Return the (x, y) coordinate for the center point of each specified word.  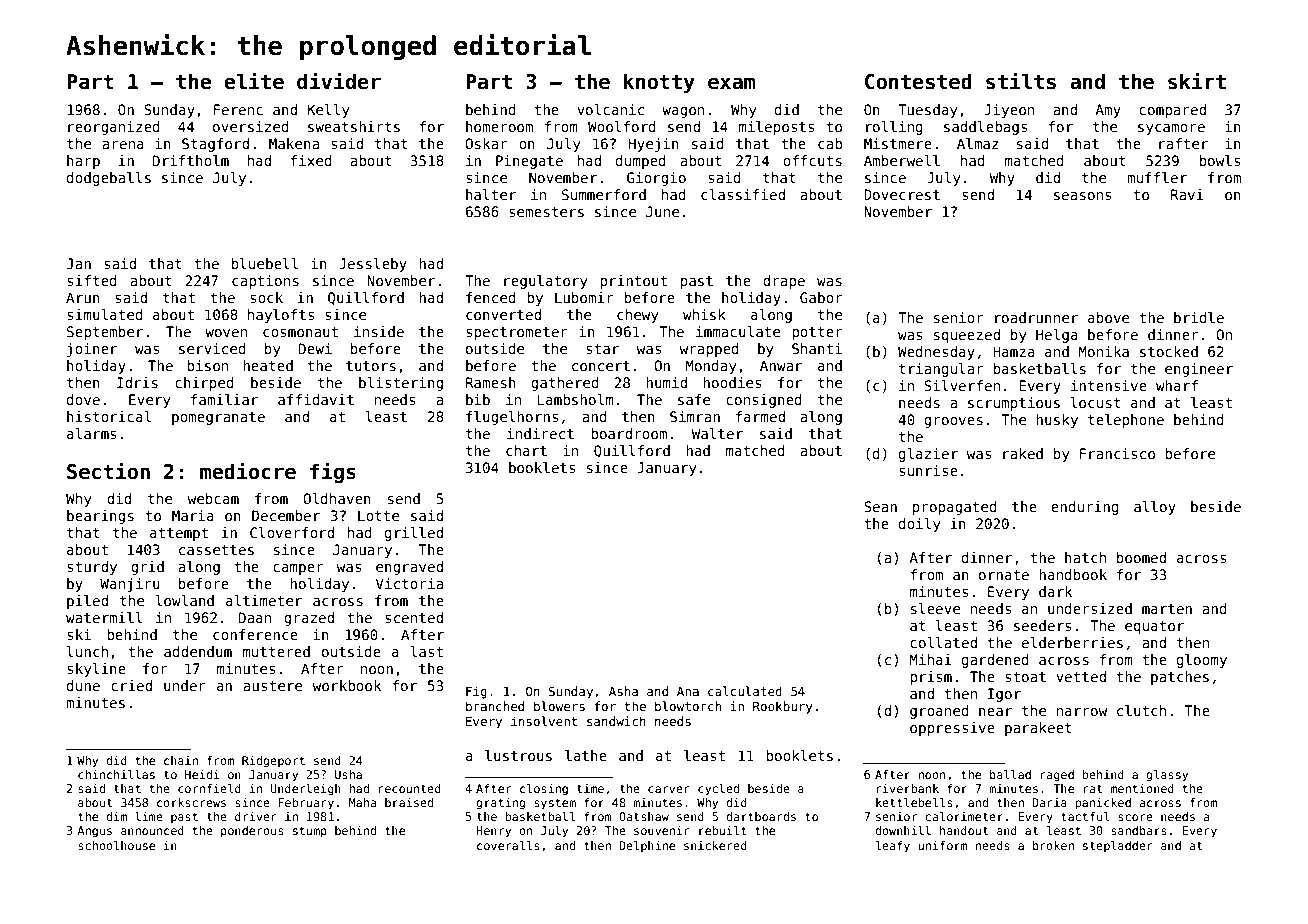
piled (87, 602)
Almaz (978, 143)
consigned (764, 401)
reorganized (114, 128)
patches (1180, 678)
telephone (1126, 421)
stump (310, 832)
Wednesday (936, 353)
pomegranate (218, 418)
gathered (565, 384)
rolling (894, 128)
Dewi (315, 348)
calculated (745, 691)
